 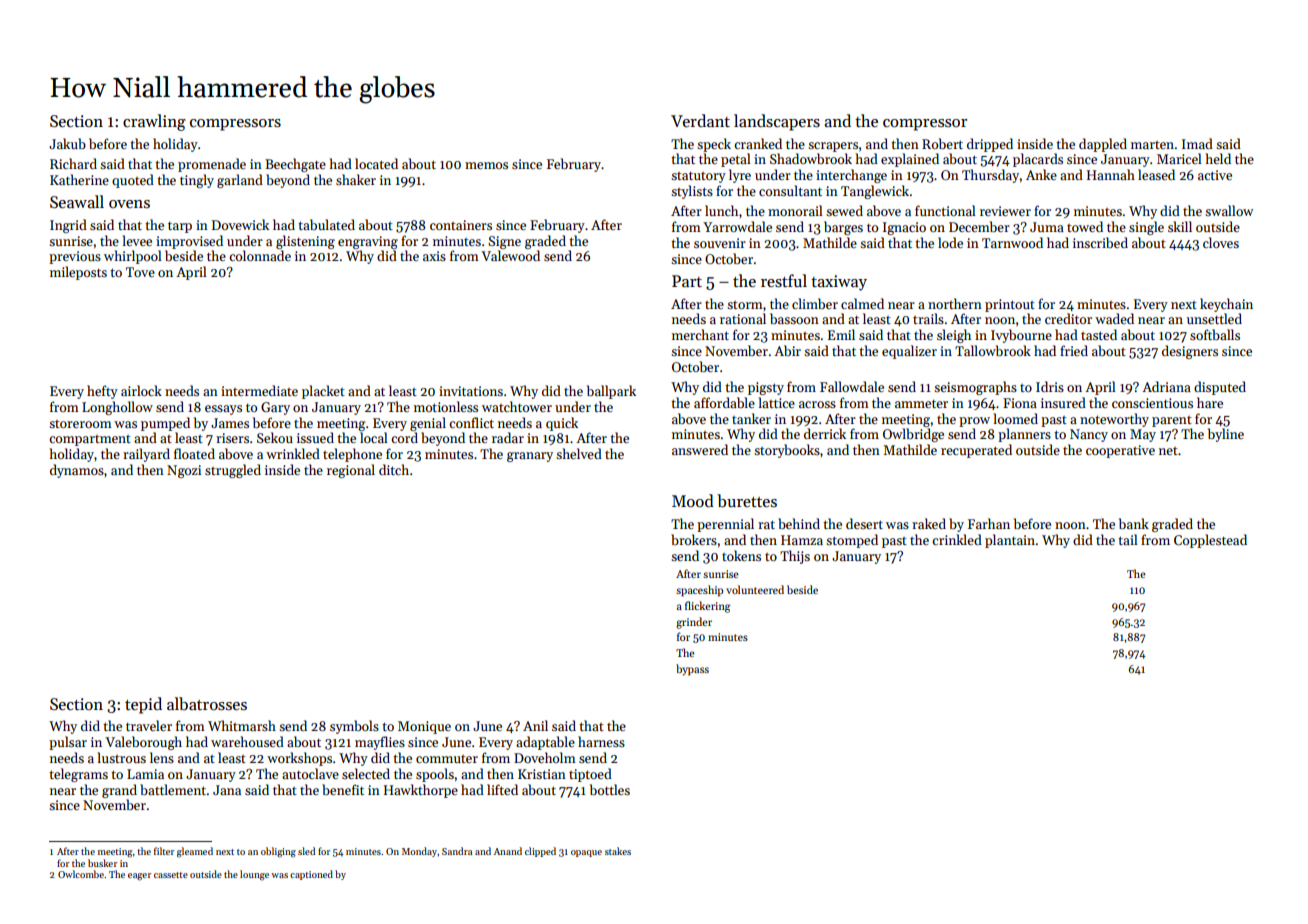 What do you see at coordinates (610, 789) in the page?
I see `bottles` at bounding box center [610, 789].
